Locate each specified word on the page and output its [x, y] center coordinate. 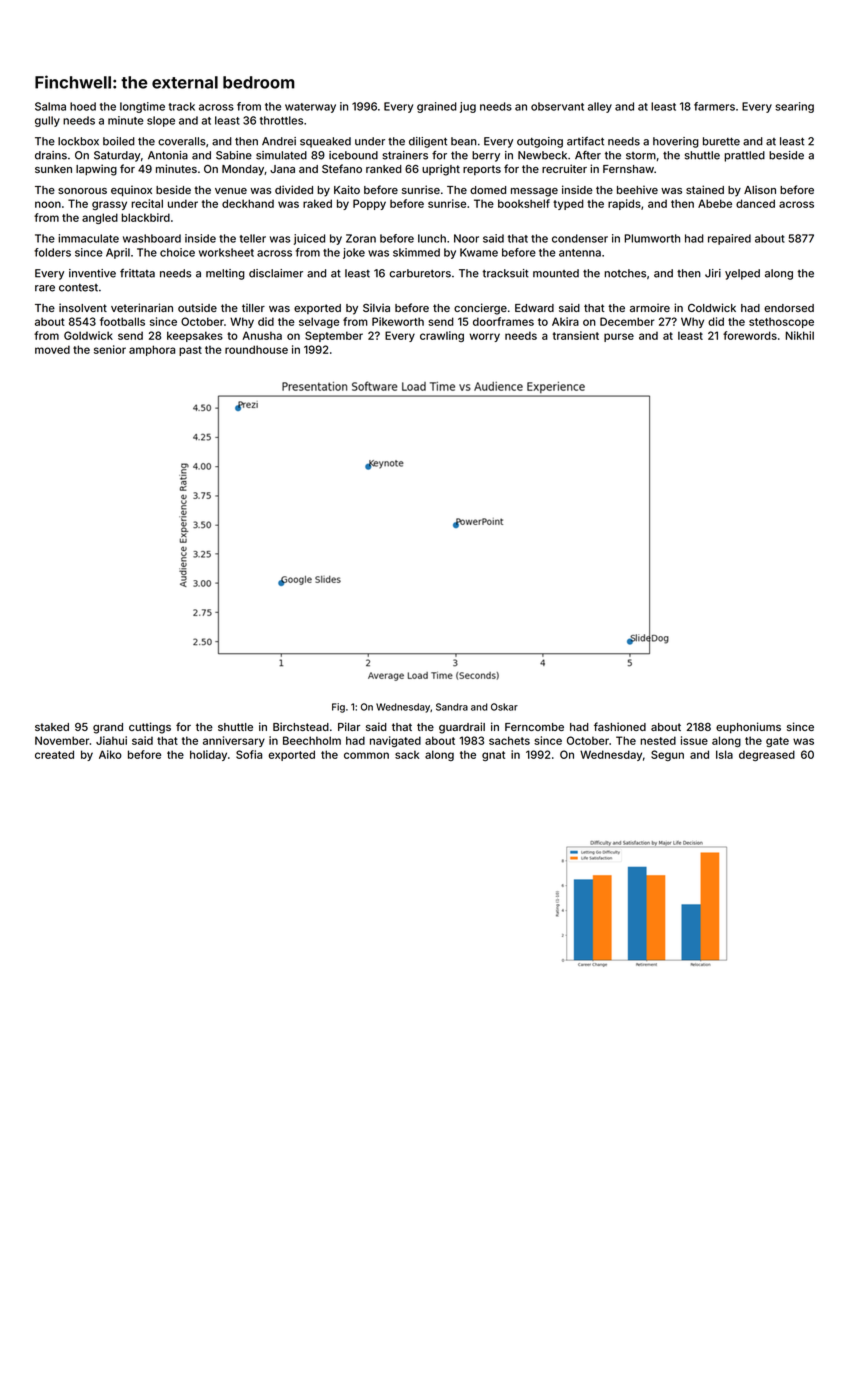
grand [108, 728]
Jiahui [111, 740]
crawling [442, 336]
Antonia [168, 155]
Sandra [452, 707]
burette [721, 141]
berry [486, 156]
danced [755, 203]
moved [52, 349]
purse [619, 337]
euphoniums [748, 728]
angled [100, 218]
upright [441, 170]
